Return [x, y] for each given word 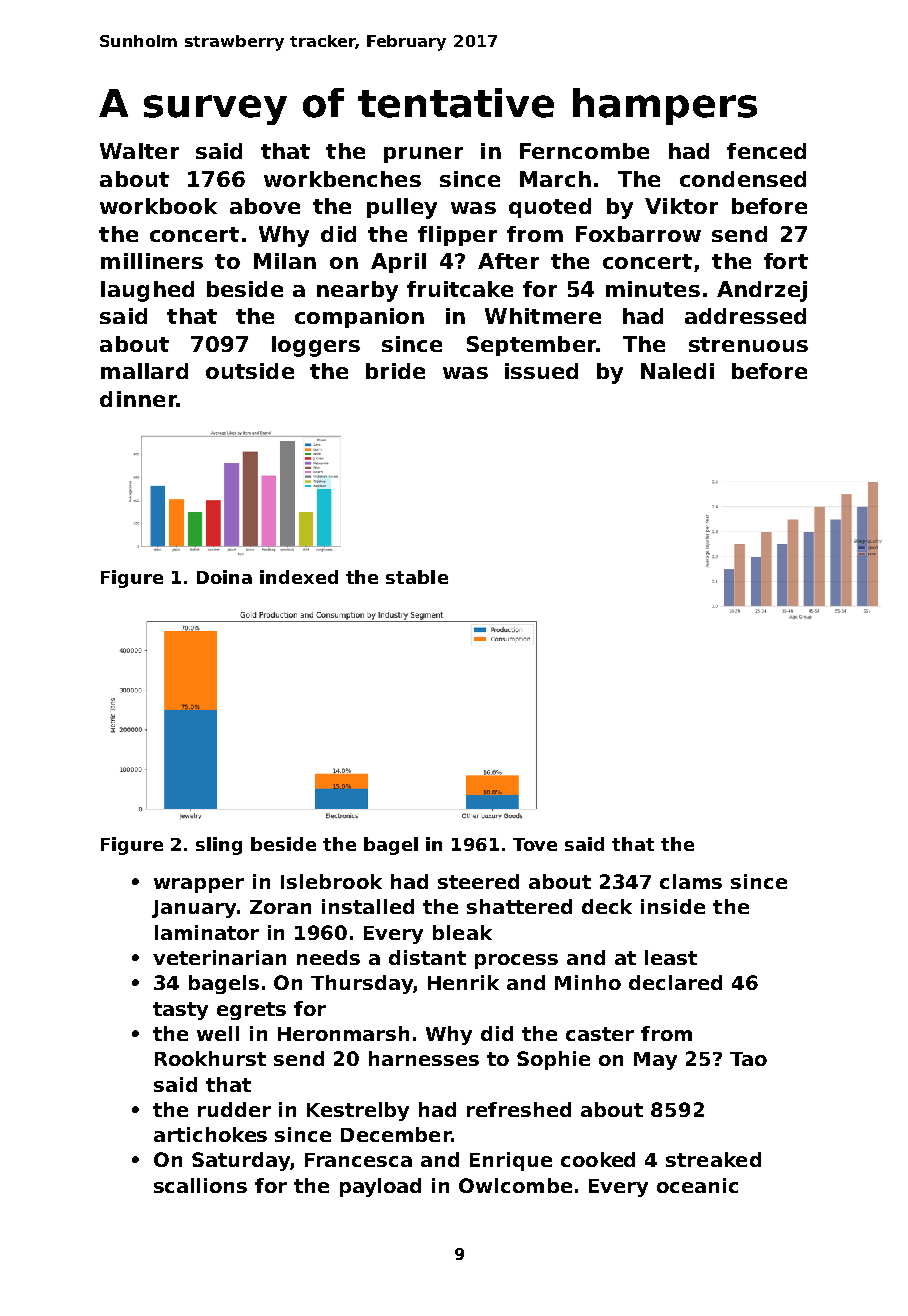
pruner [423, 155]
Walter [139, 151]
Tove [535, 844]
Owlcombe [515, 1185]
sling [219, 846]
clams [691, 881]
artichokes [210, 1134]
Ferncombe [584, 151]
